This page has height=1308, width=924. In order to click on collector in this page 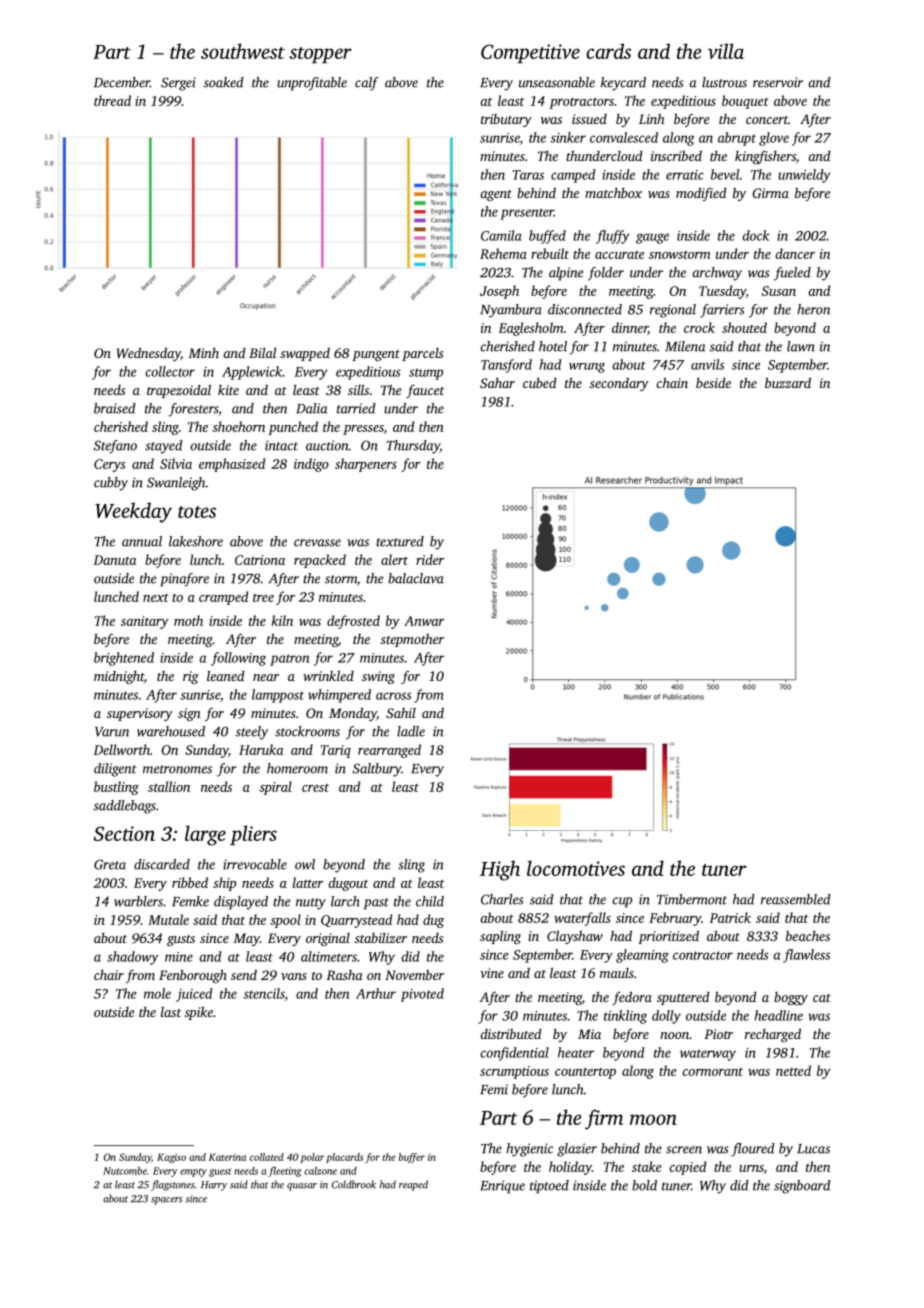, I will do `click(170, 371)`.
